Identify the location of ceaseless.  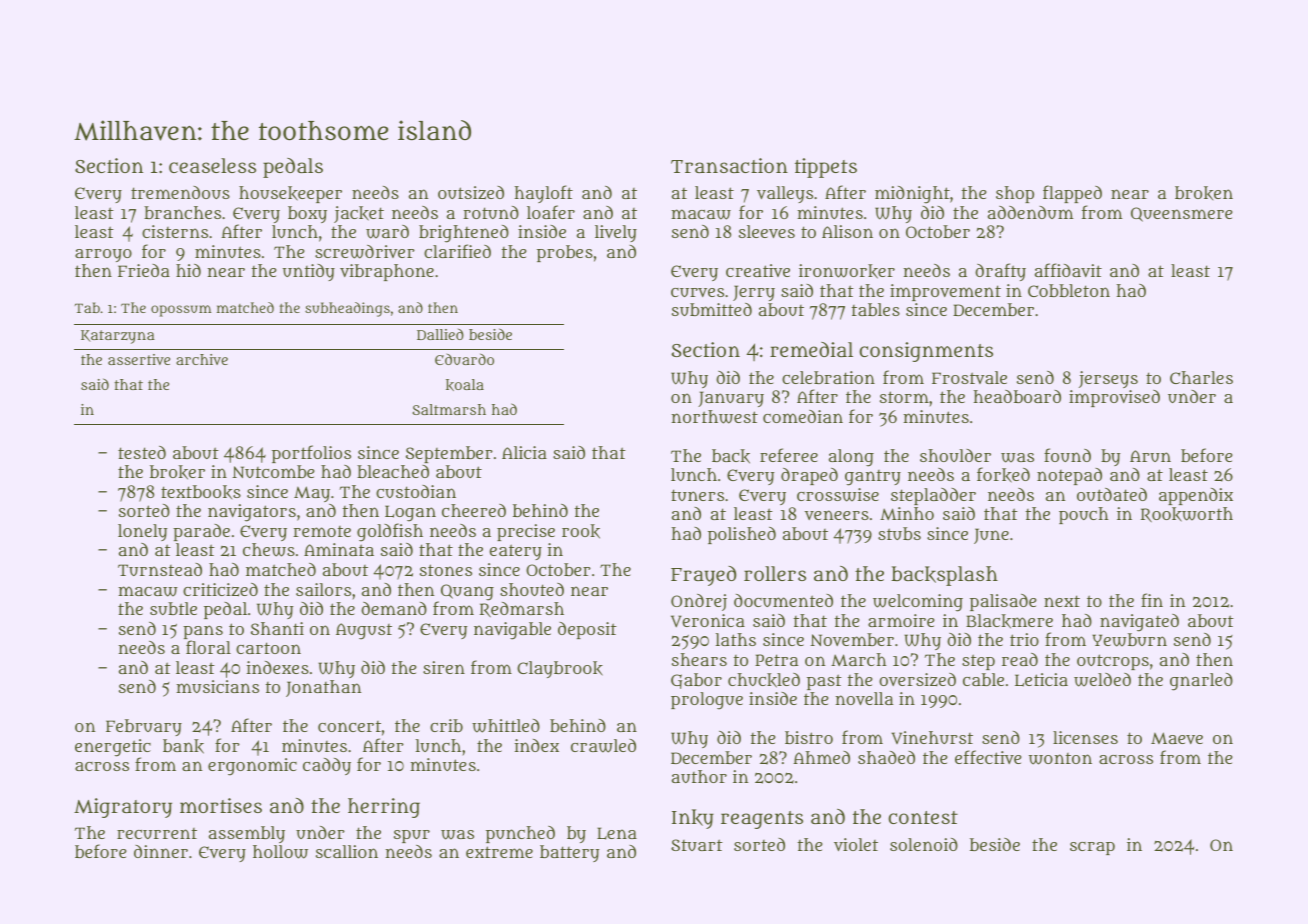
(212, 165).
